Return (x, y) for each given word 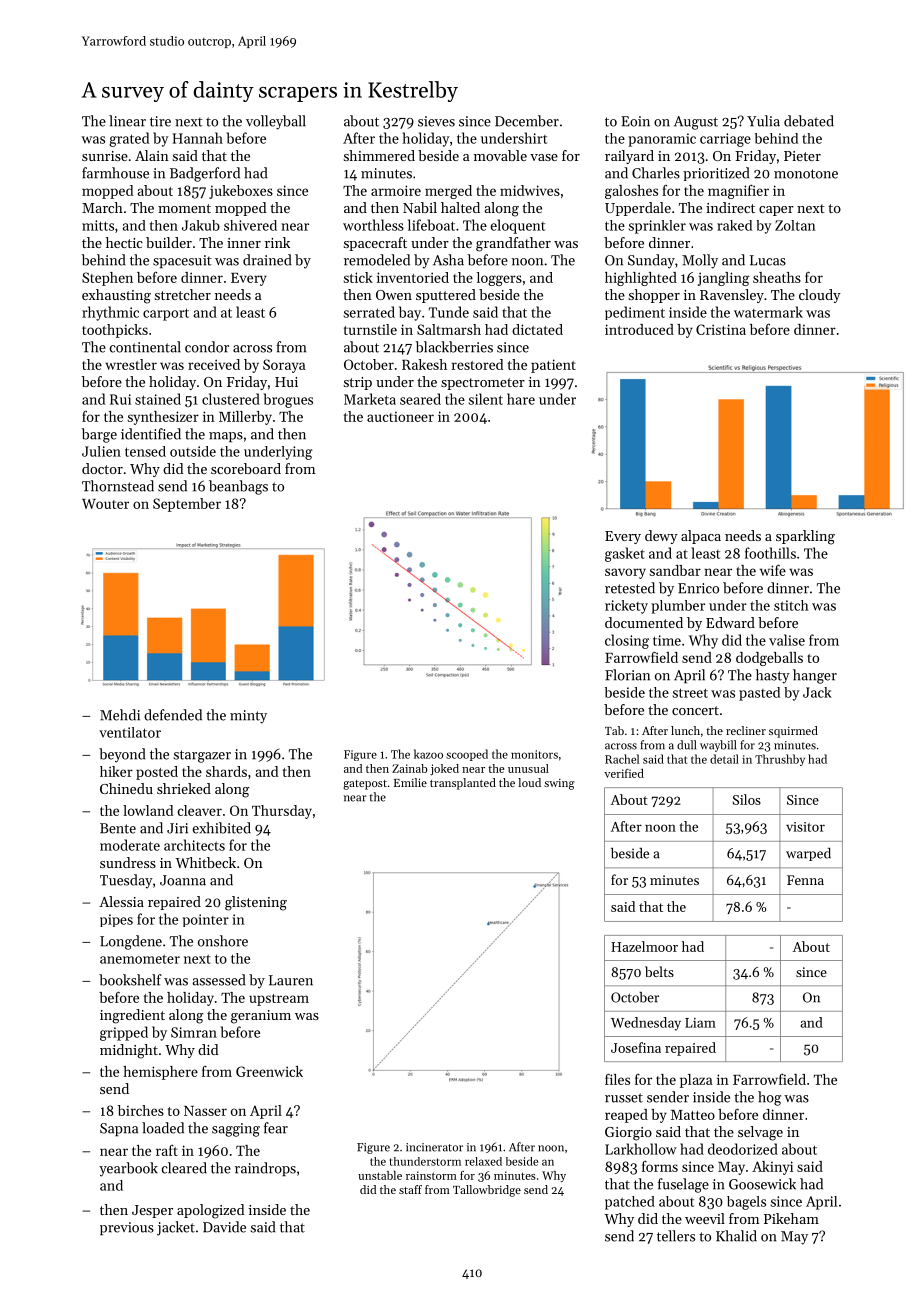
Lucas (768, 260)
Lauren (291, 980)
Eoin (635, 121)
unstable (380, 1175)
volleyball (276, 122)
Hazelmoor (644, 946)
